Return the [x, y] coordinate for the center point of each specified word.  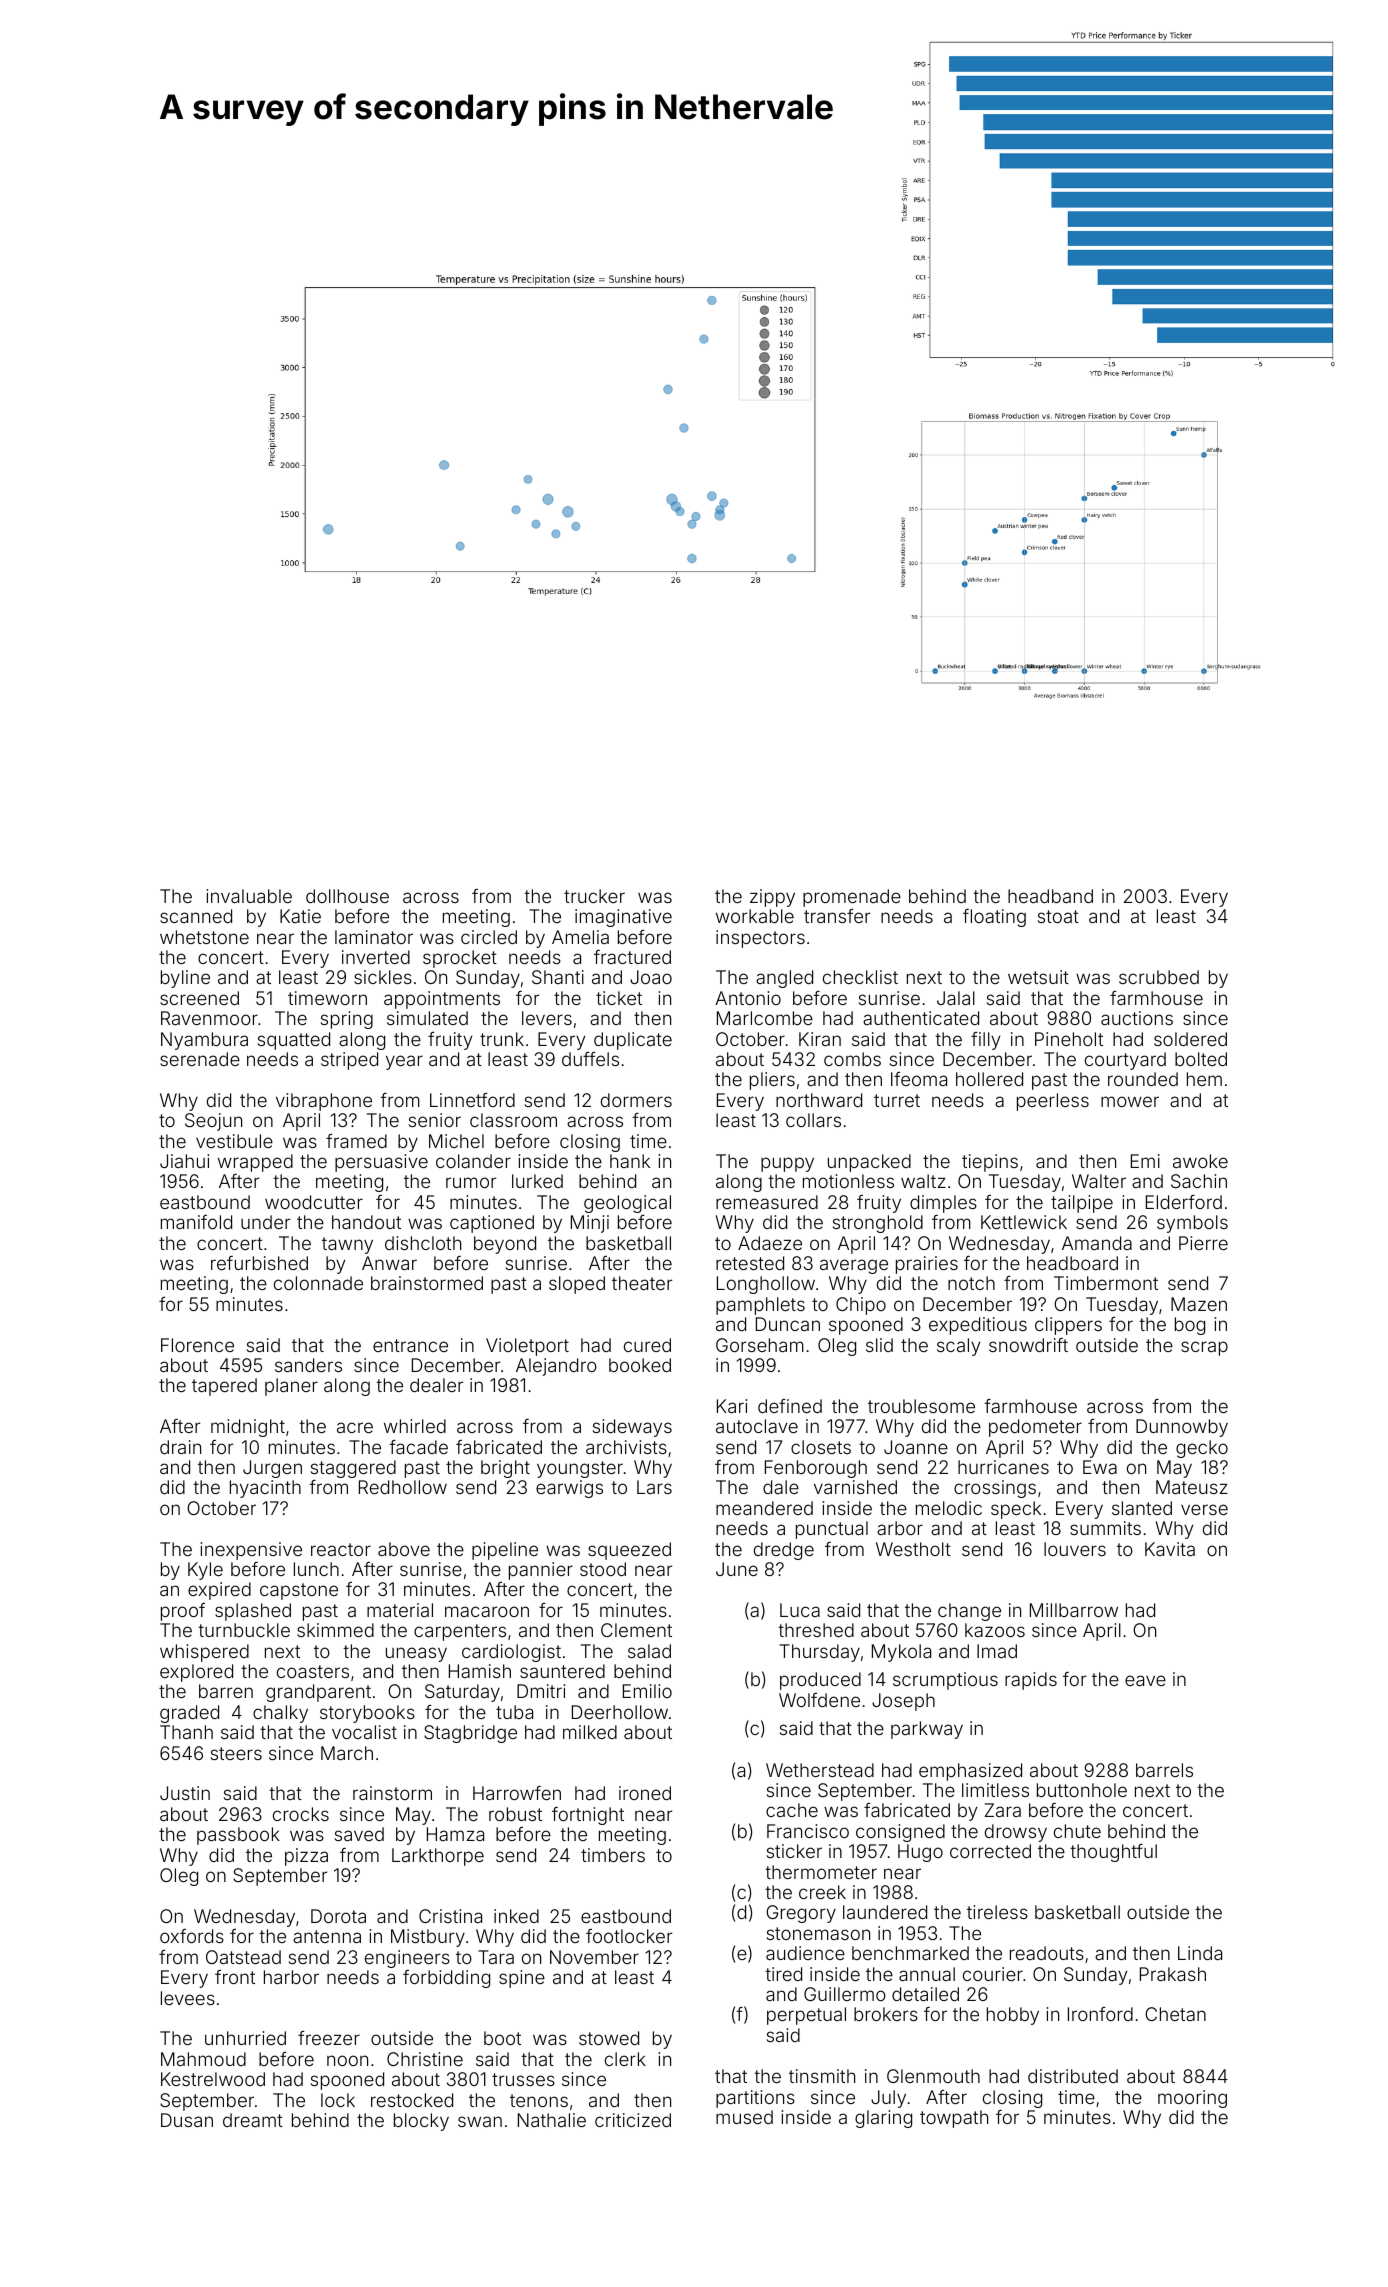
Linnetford [472, 1100]
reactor [341, 1549]
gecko [1202, 1449]
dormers [636, 1100]
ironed [645, 1793]
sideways [632, 1428]
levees [188, 1998]
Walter [1099, 1181]
